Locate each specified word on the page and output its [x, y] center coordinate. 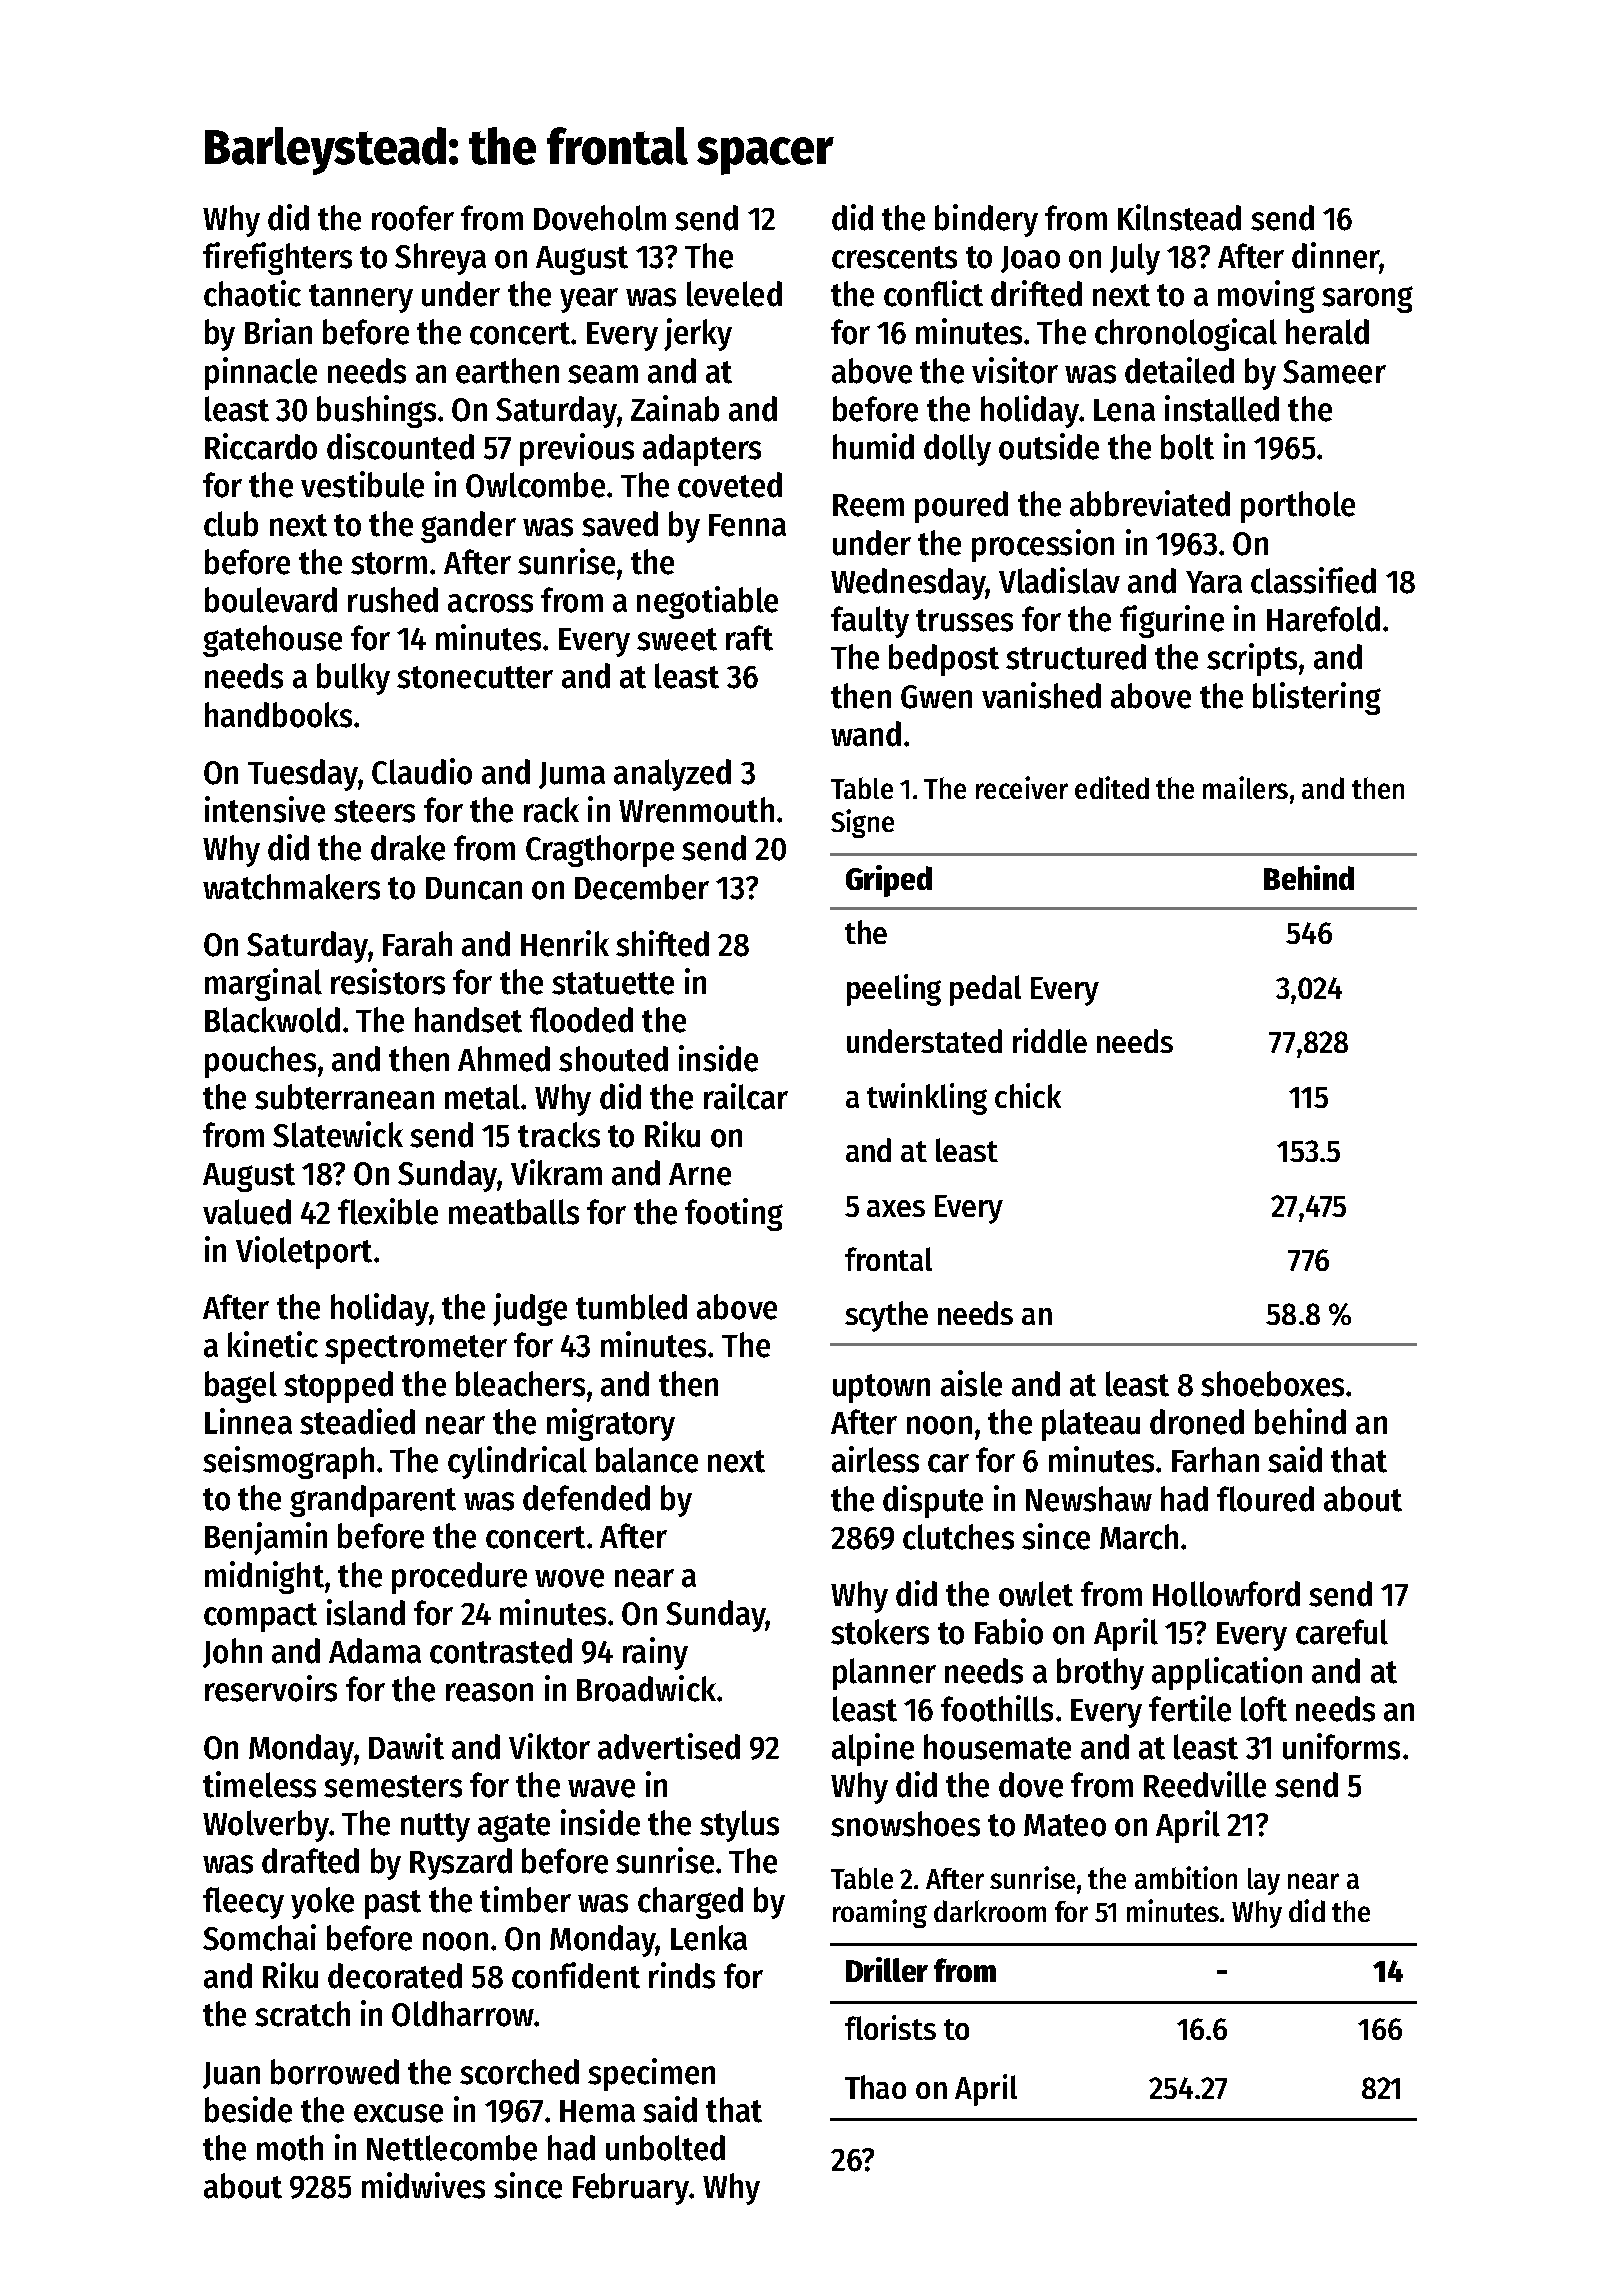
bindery [986, 220]
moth [290, 2148]
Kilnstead [1179, 217]
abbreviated [1150, 503]
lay [1264, 1881]
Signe [862, 823]
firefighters [277, 258]
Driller [887, 1969]
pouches [260, 1062]
